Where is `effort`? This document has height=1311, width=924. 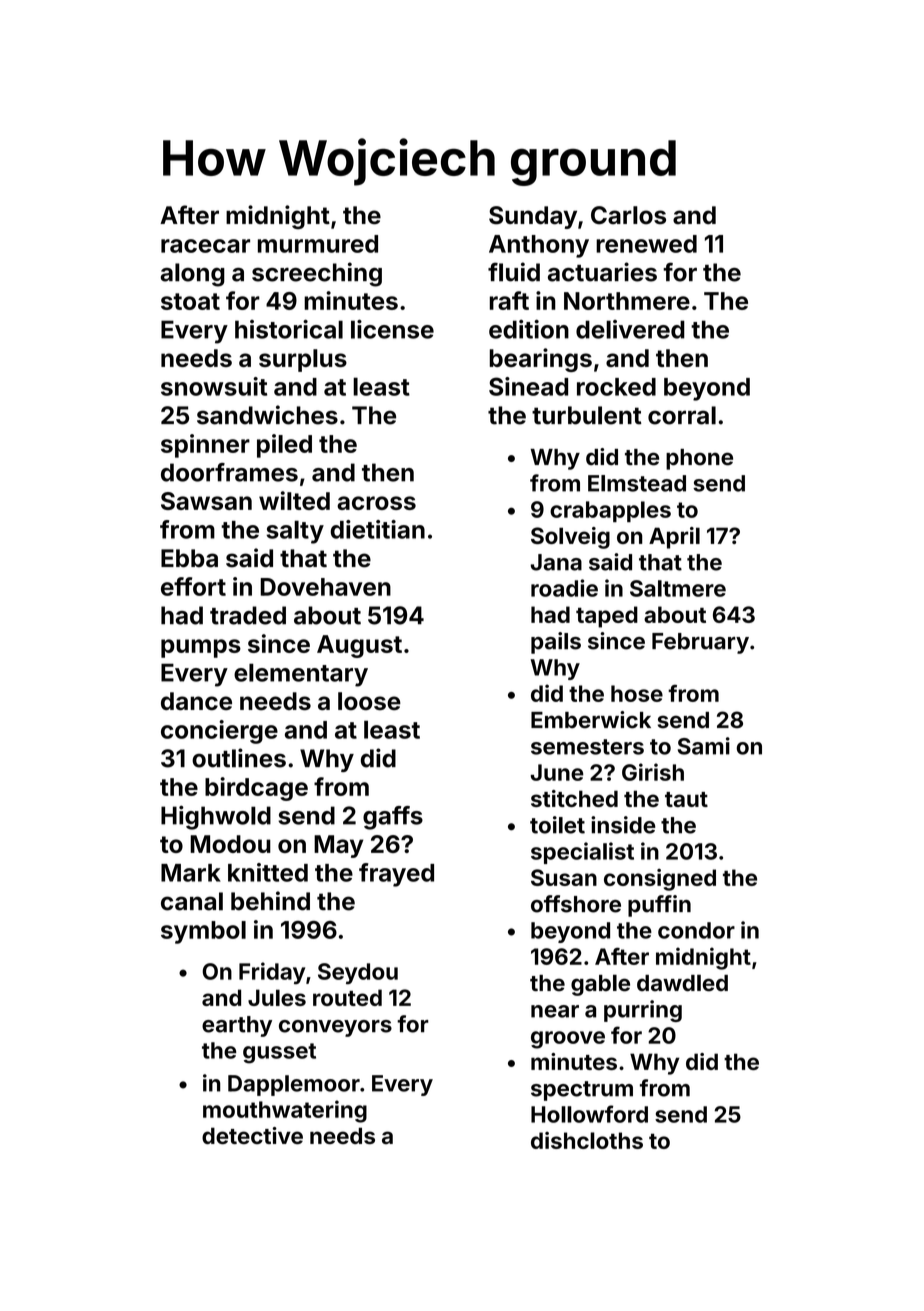
effort is located at coordinates (193, 586).
